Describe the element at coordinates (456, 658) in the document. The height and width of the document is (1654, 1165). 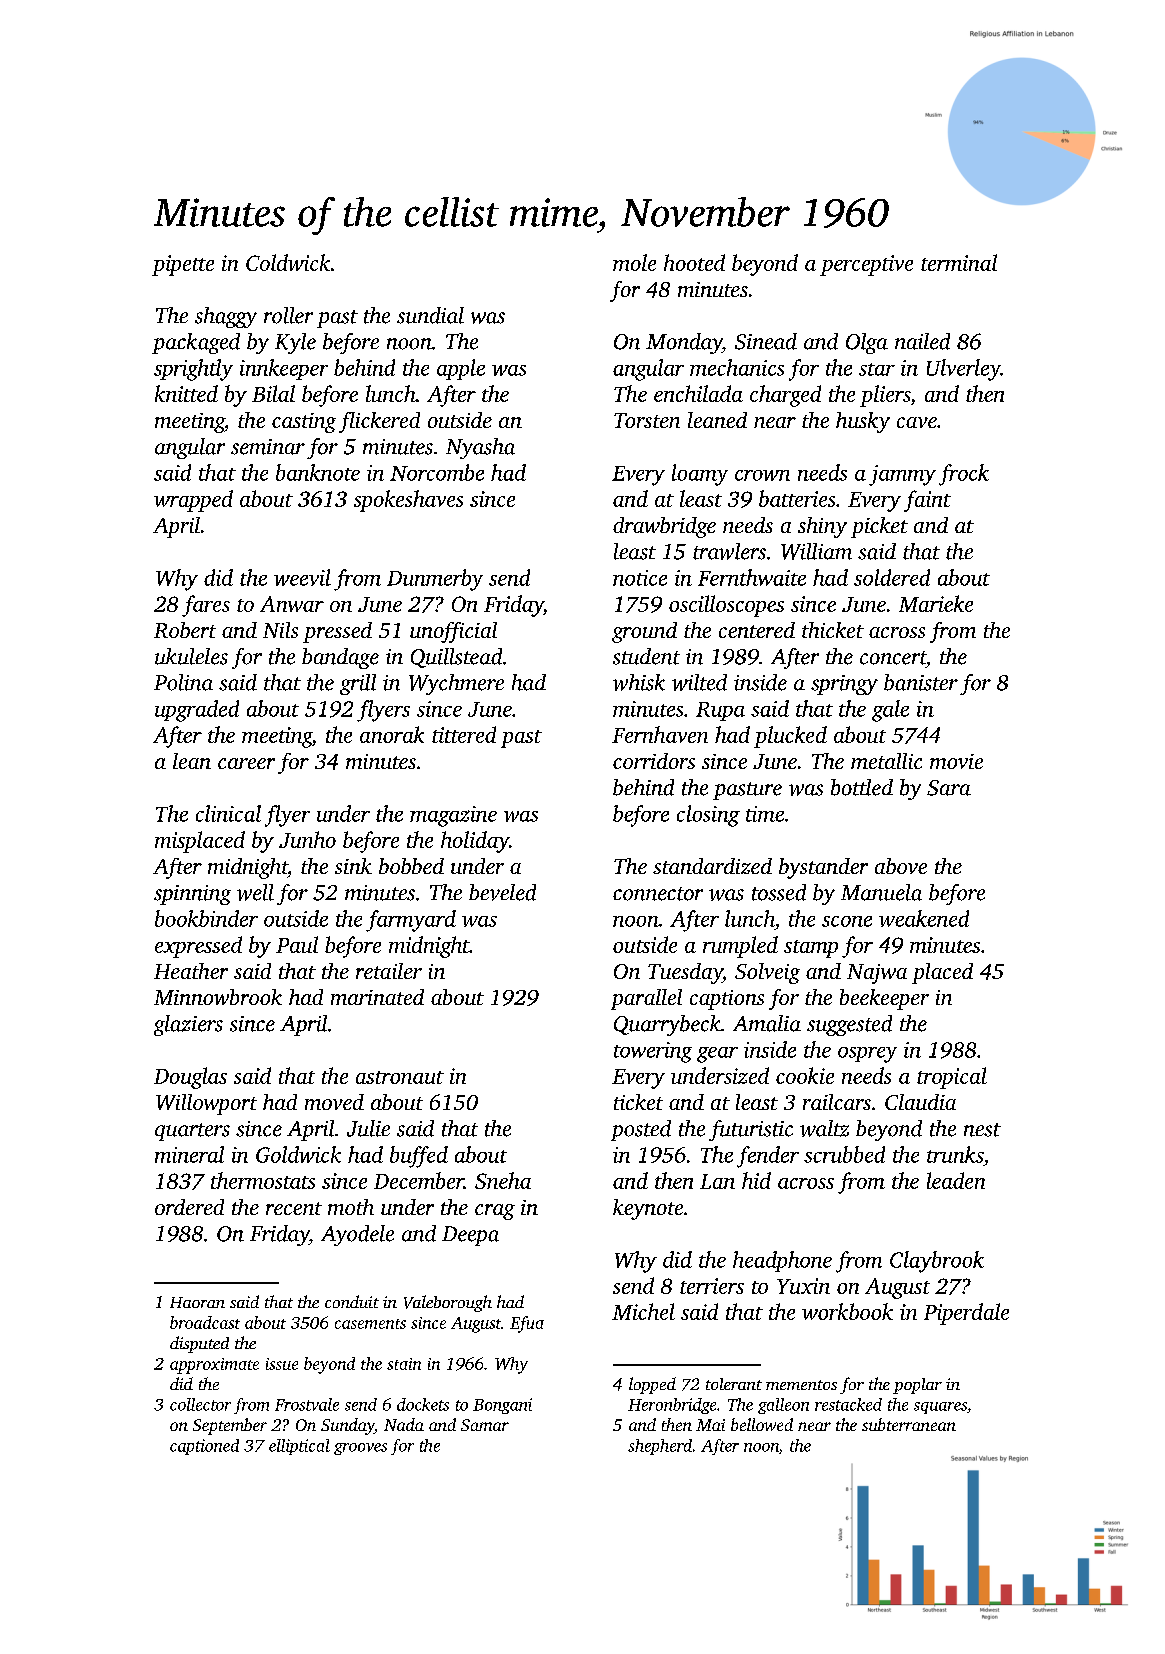
I see `Quillstead` at that location.
